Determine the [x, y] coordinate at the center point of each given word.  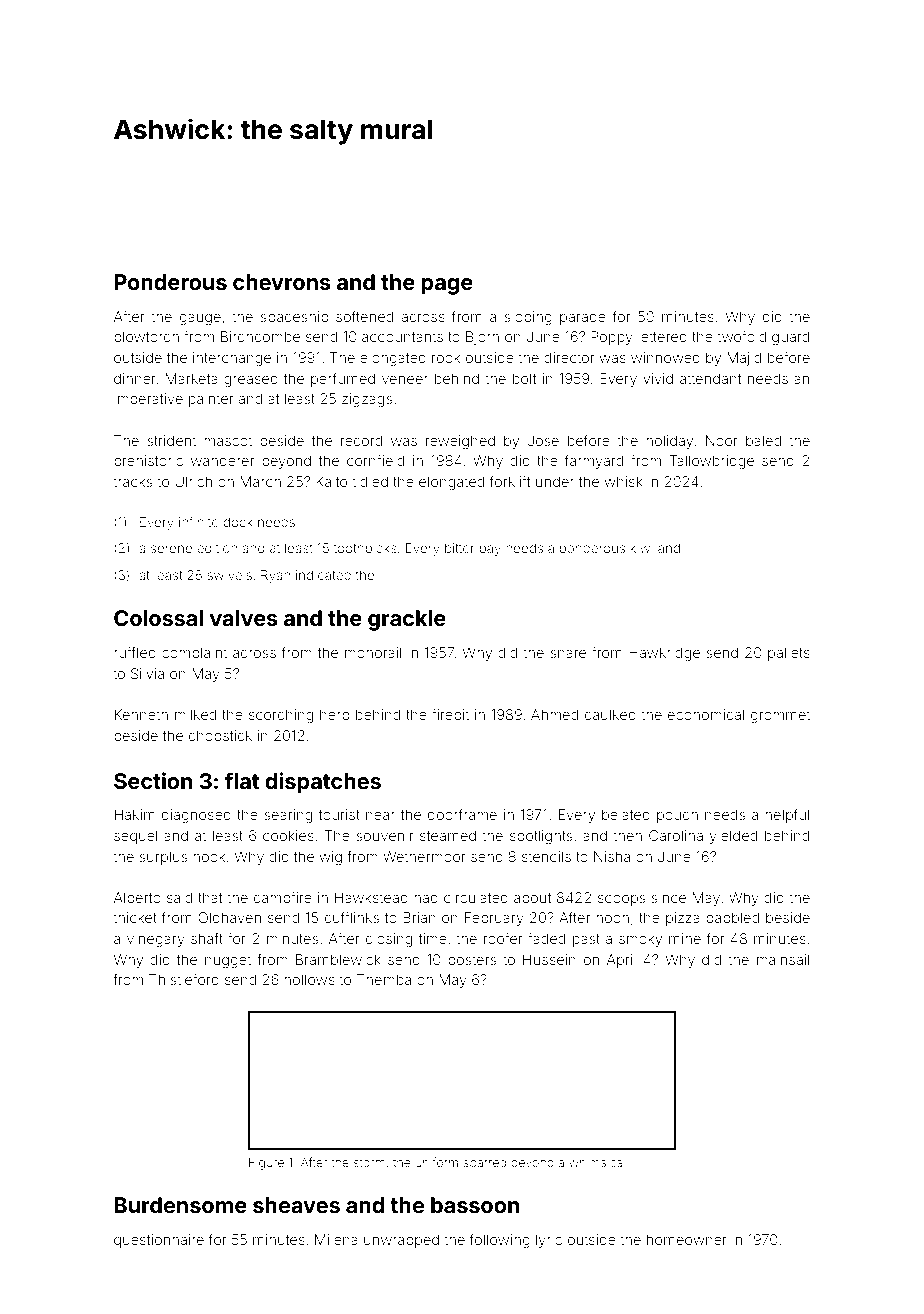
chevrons [282, 282]
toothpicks [365, 549]
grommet [780, 716]
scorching [281, 716]
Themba [384, 979]
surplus [163, 858]
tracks [133, 481]
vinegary [156, 940]
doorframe [462, 814]
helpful [787, 815]
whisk [623, 481]
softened [364, 316]
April [621, 961]
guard [790, 338]
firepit [450, 715]
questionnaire [159, 1241]
